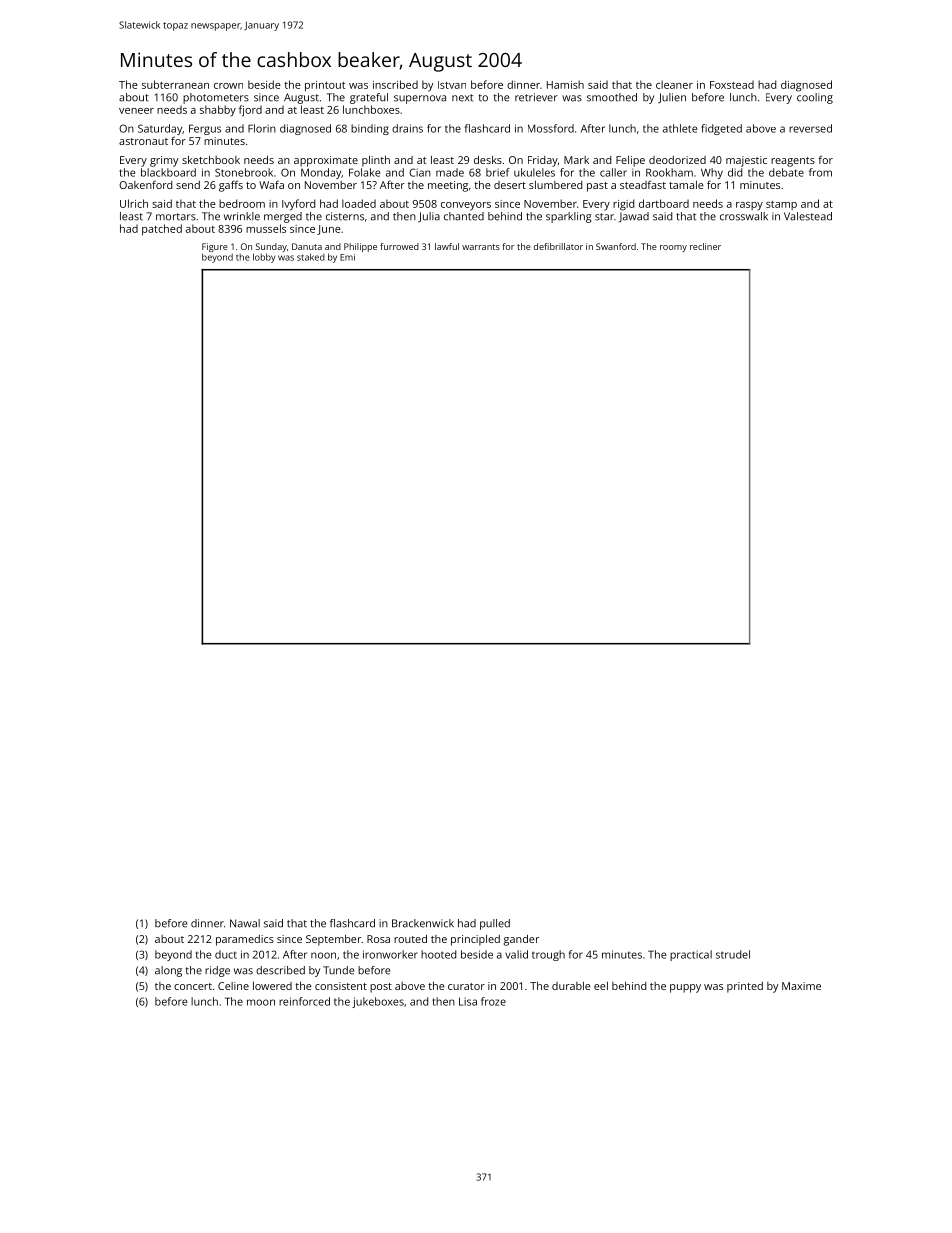  Describe the element at coordinates (801, 986) in the document. I see `Maxime` at that location.
